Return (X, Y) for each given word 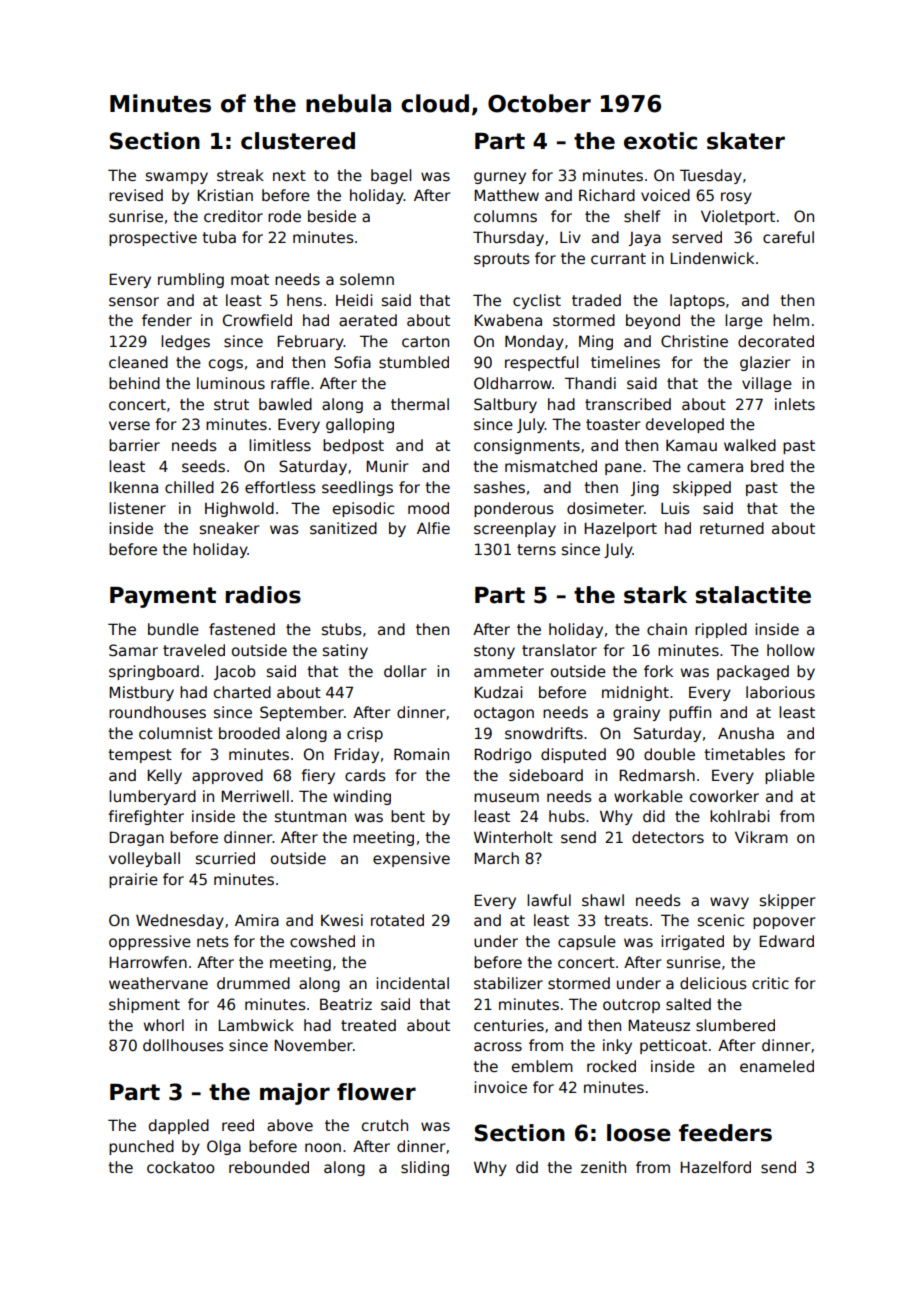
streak (240, 175)
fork (658, 671)
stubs (342, 629)
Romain (421, 754)
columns (505, 216)
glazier (765, 363)
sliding (425, 1168)
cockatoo (180, 1167)
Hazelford (715, 1167)
